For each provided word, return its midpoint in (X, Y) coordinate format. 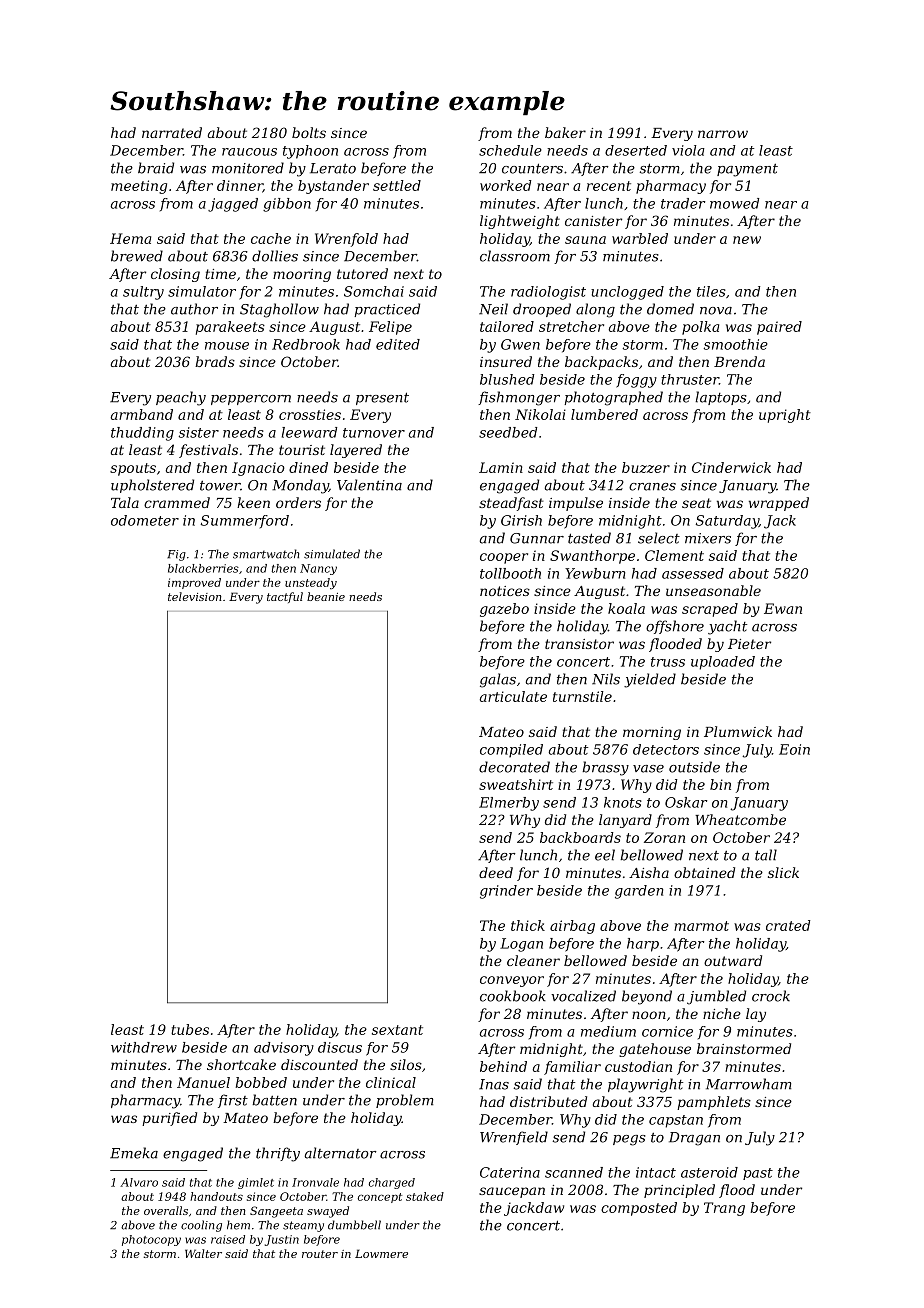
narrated (172, 132)
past (758, 1174)
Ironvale (315, 1182)
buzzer (646, 467)
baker (565, 132)
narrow (723, 134)
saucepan (512, 1192)
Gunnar (537, 538)
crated (788, 925)
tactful (285, 597)
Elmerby (509, 804)
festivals (208, 451)
